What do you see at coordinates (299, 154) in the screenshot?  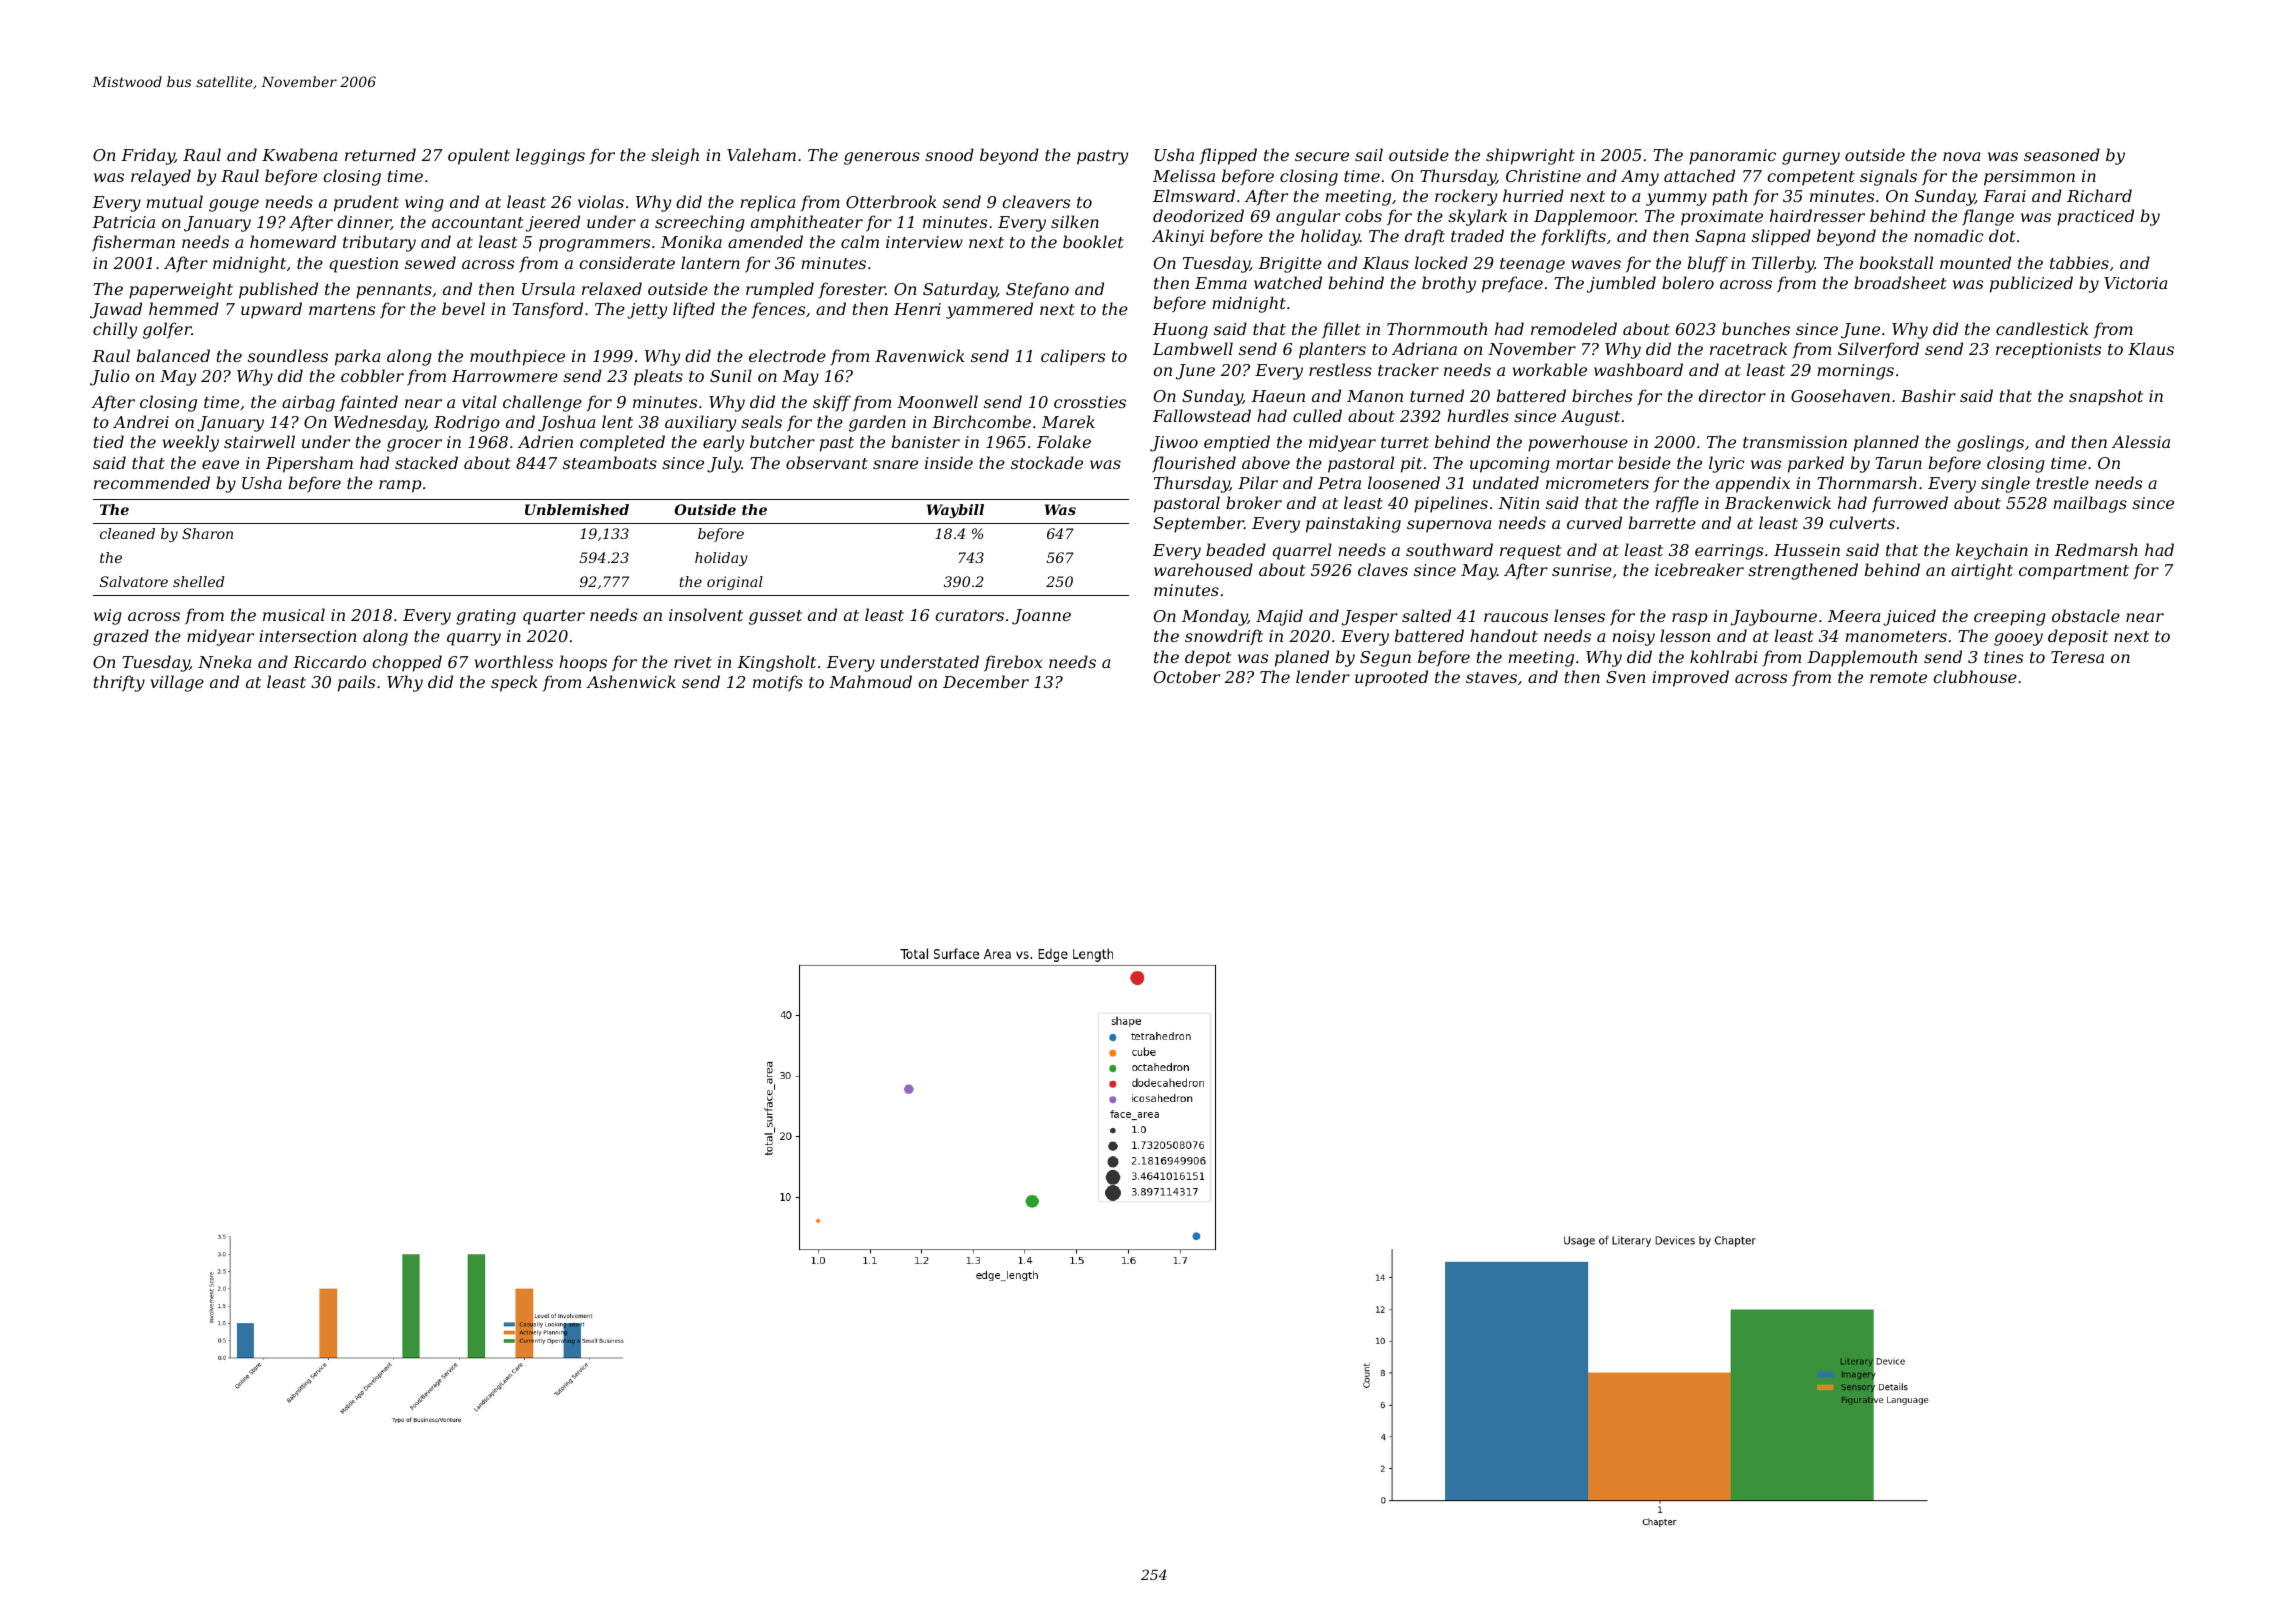 I see `Kwabena` at bounding box center [299, 154].
